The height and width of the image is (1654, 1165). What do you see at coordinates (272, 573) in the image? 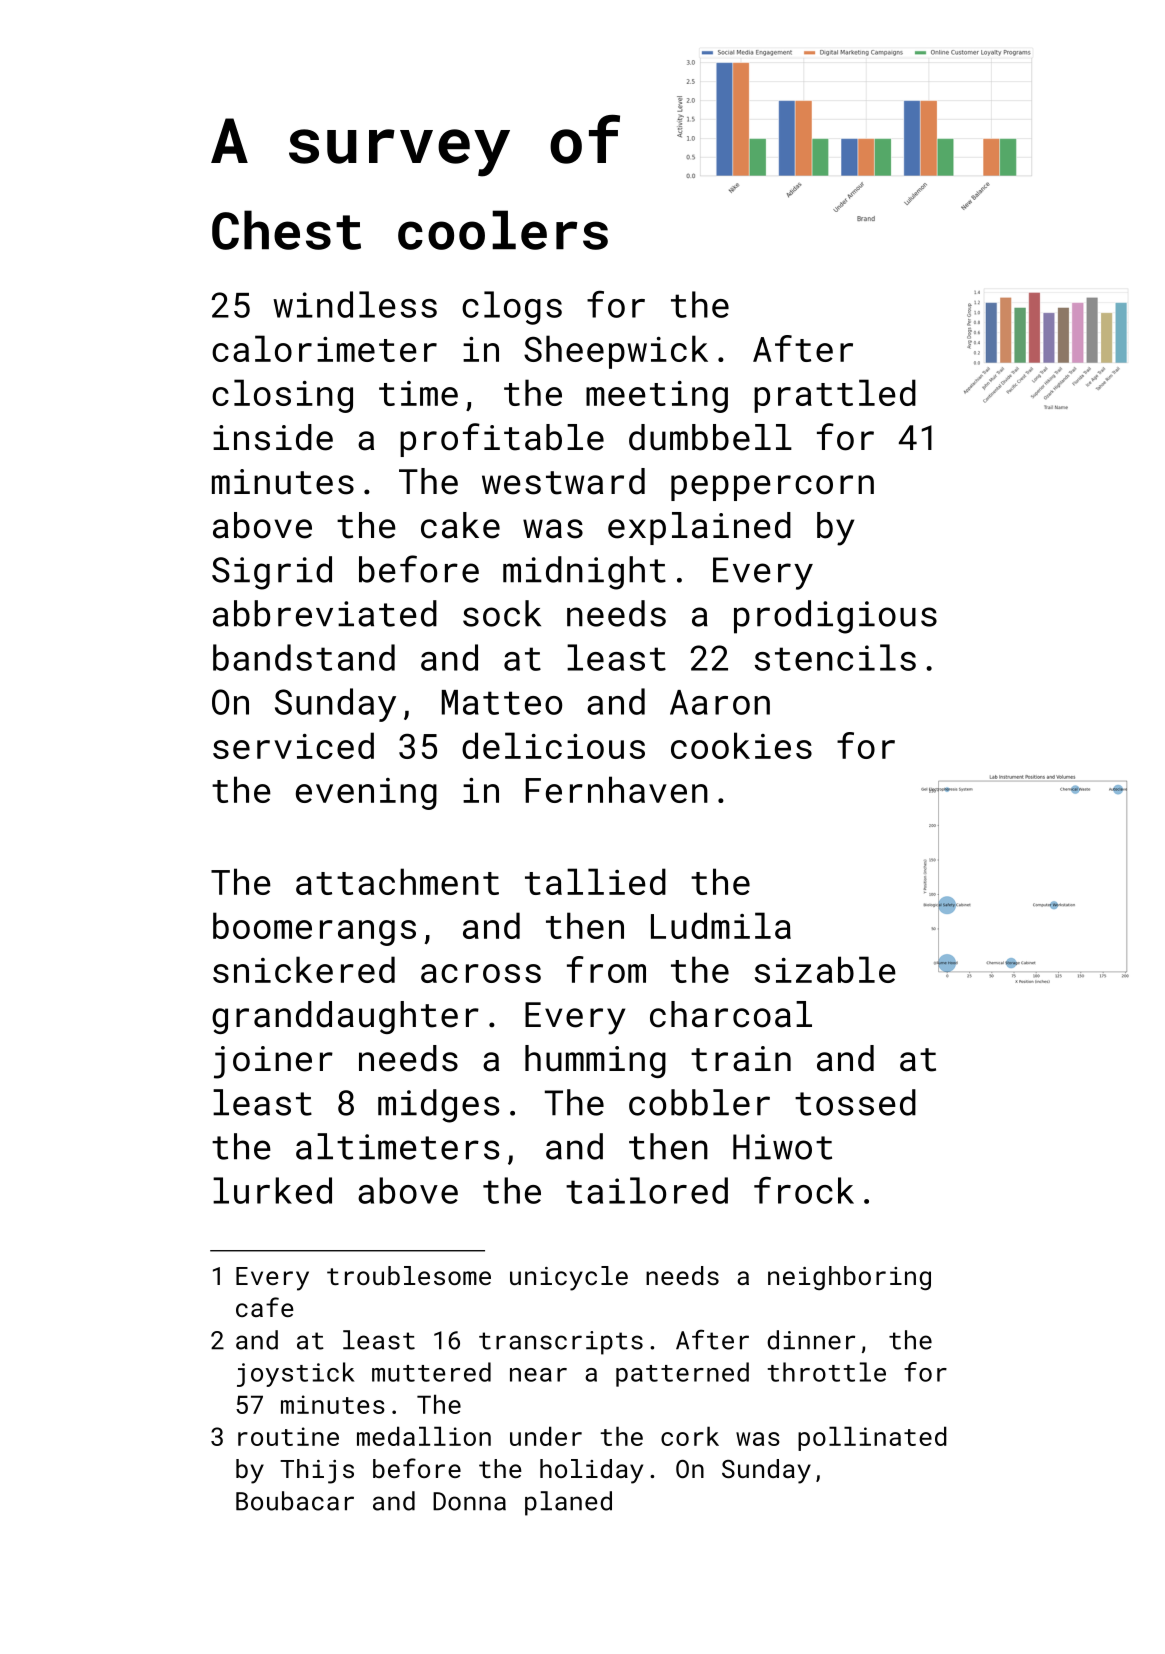
I see `Sigrid` at bounding box center [272, 573].
